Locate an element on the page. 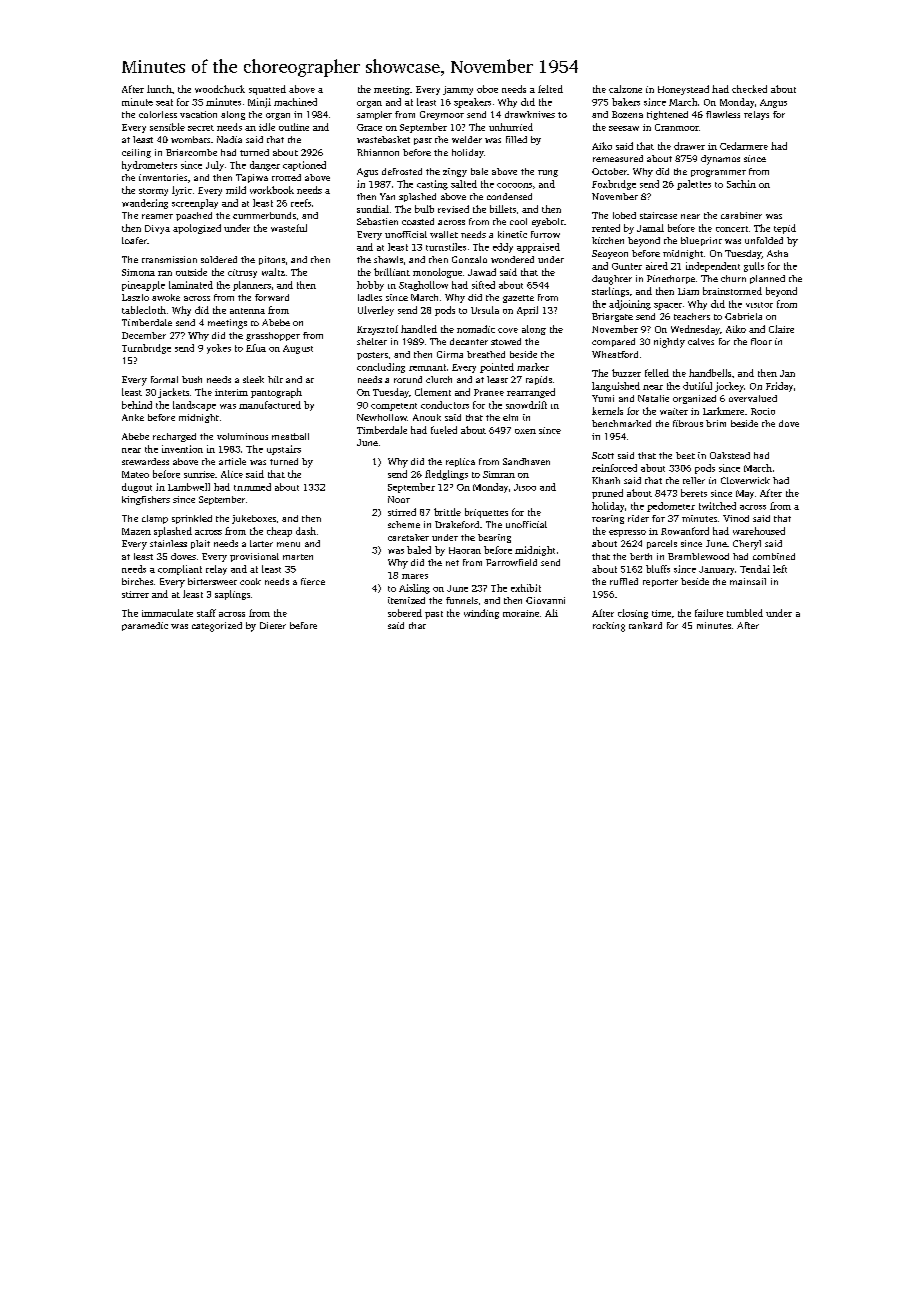 The image size is (924, 1308). stirrer is located at coordinates (135, 594).
